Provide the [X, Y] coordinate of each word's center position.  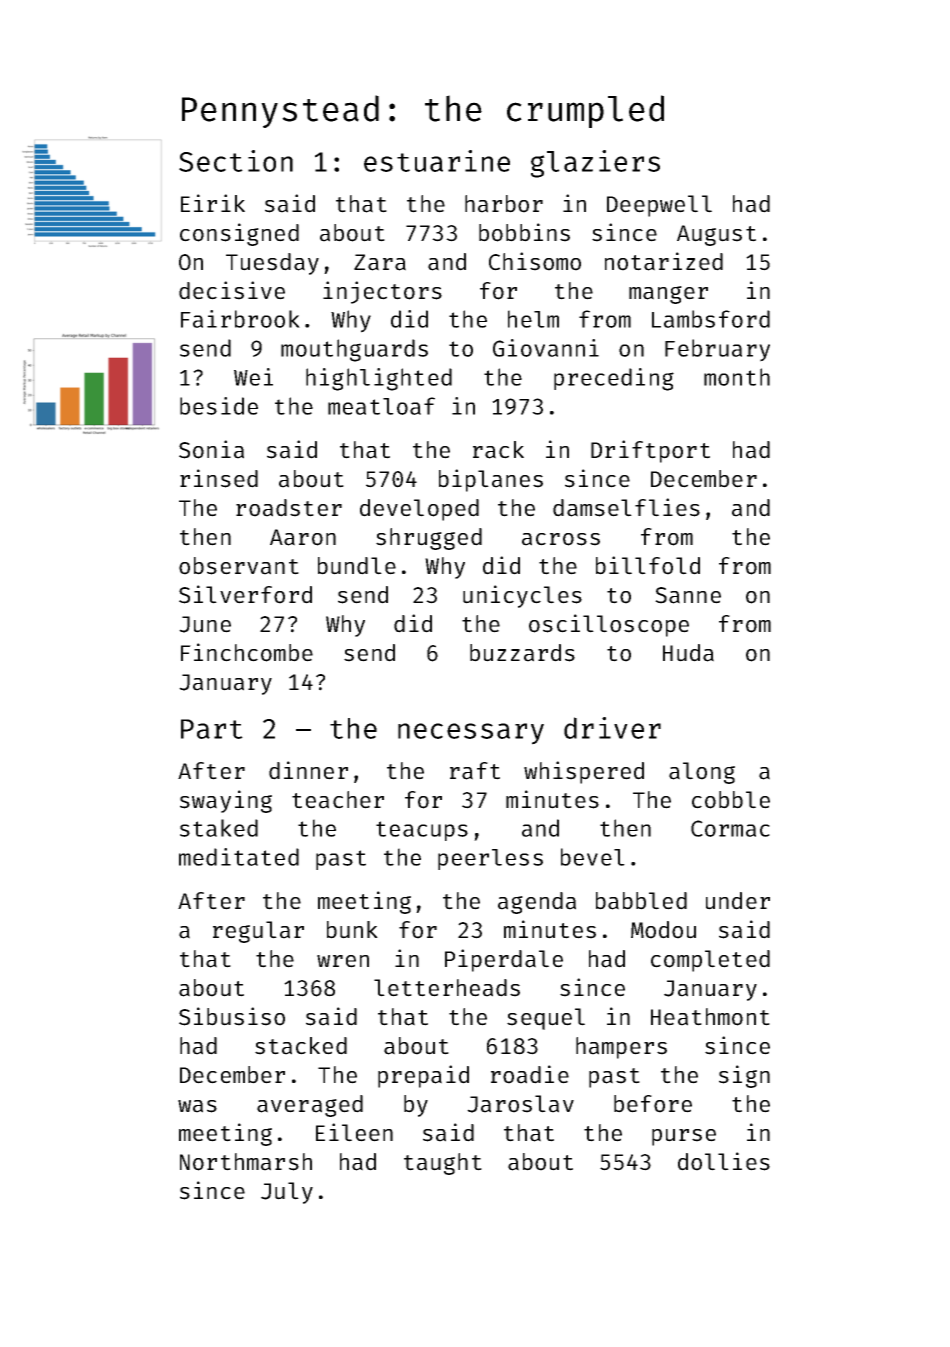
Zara [380, 262]
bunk [352, 930]
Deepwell [659, 206]
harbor [504, 204]
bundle [357, 566]
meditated [239, 857]
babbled [641, 901]
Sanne [688, 595]
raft [475, 771]
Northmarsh [246, 1162]
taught [443, 1164]
